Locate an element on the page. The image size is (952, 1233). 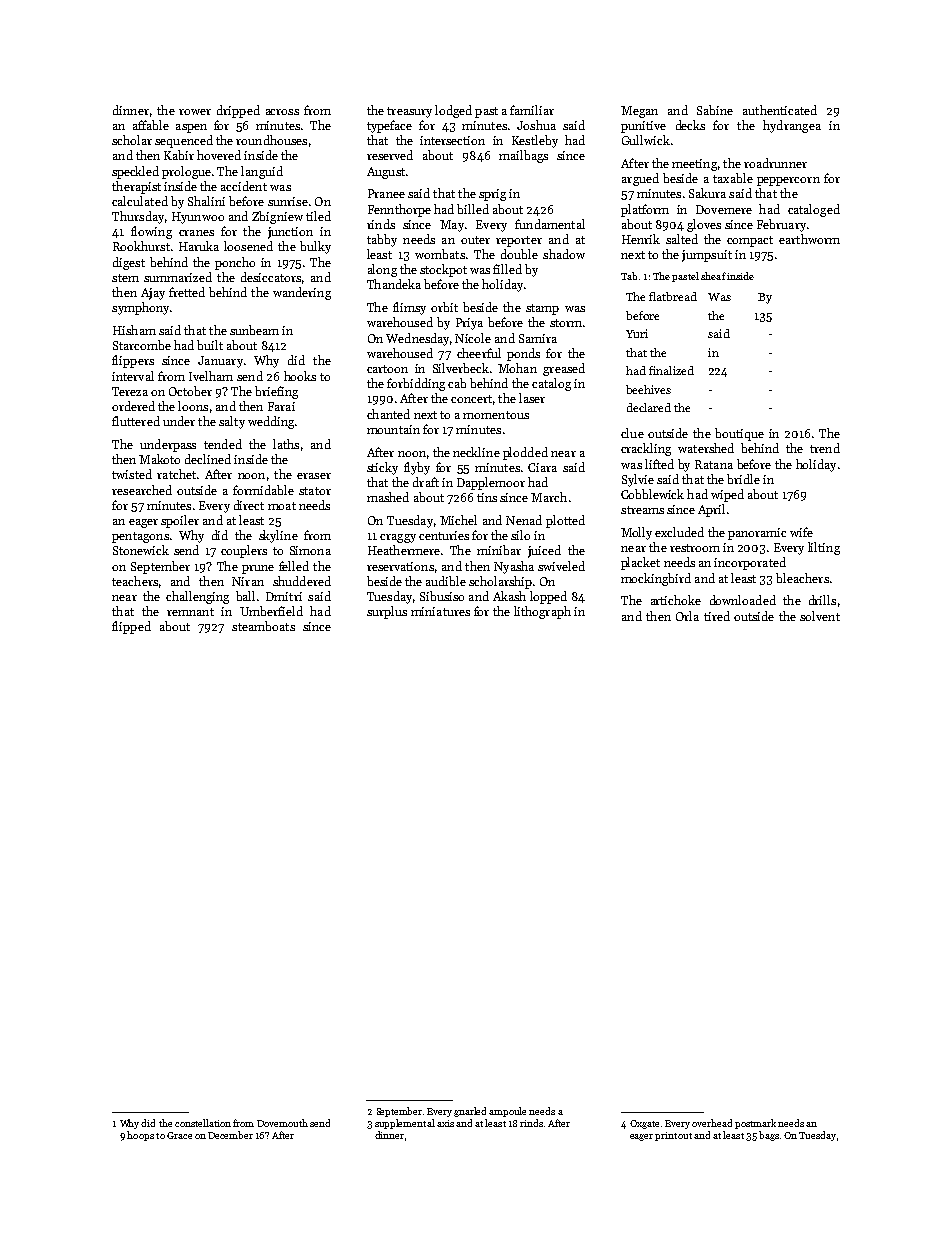
gnarled is located at coordinates (470, 1112).
